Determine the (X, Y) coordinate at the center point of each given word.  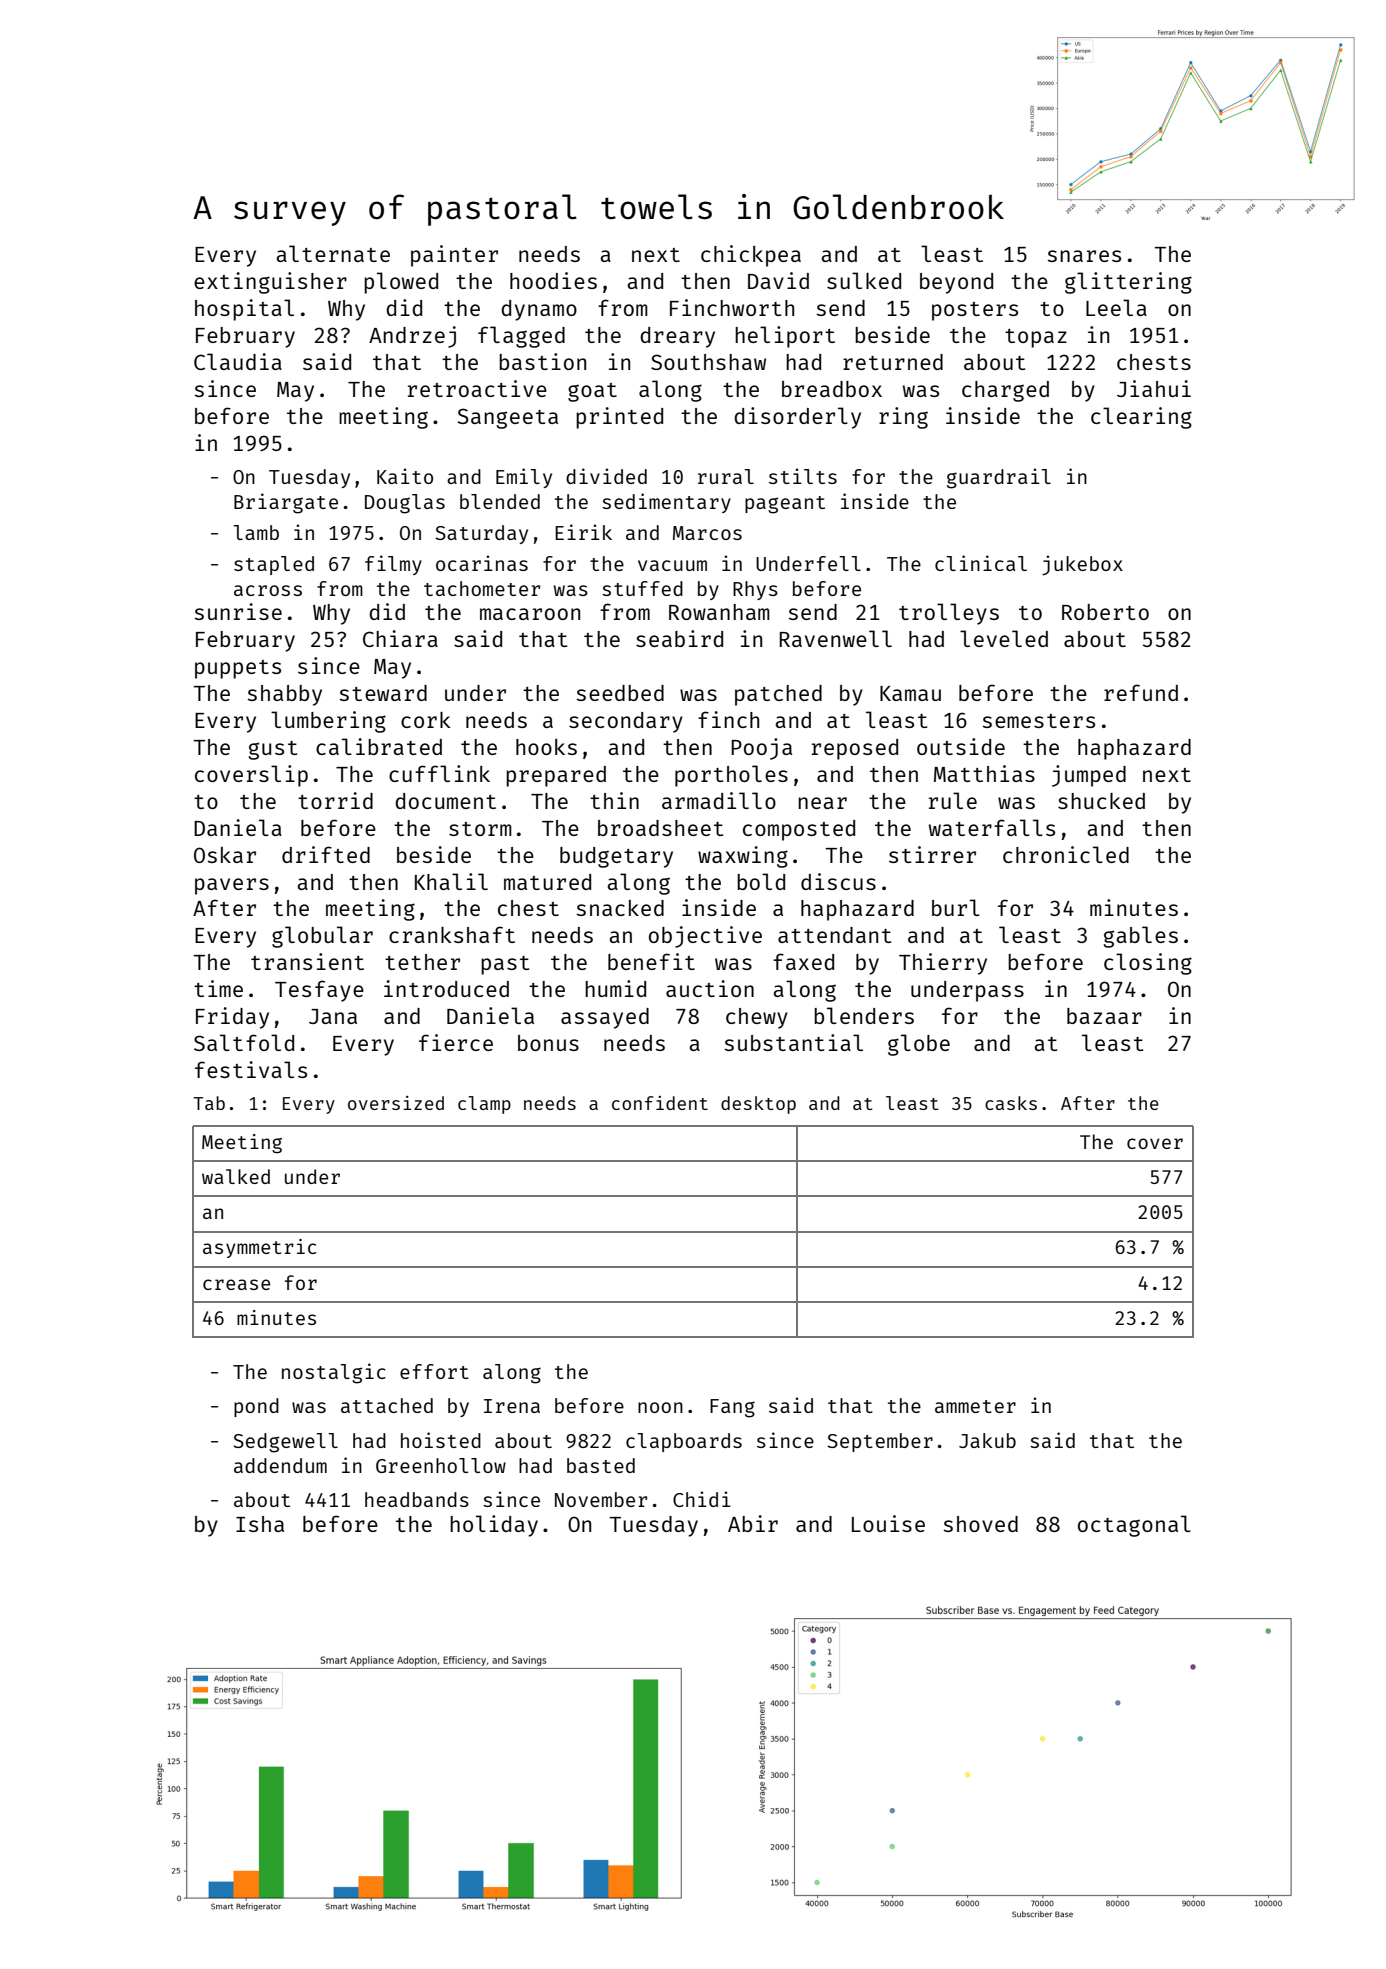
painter (454, 256)
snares (1084, 256)
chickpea (751, 256)
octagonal (1134, 1526)
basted (601, 1465)
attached (387, 1405)
